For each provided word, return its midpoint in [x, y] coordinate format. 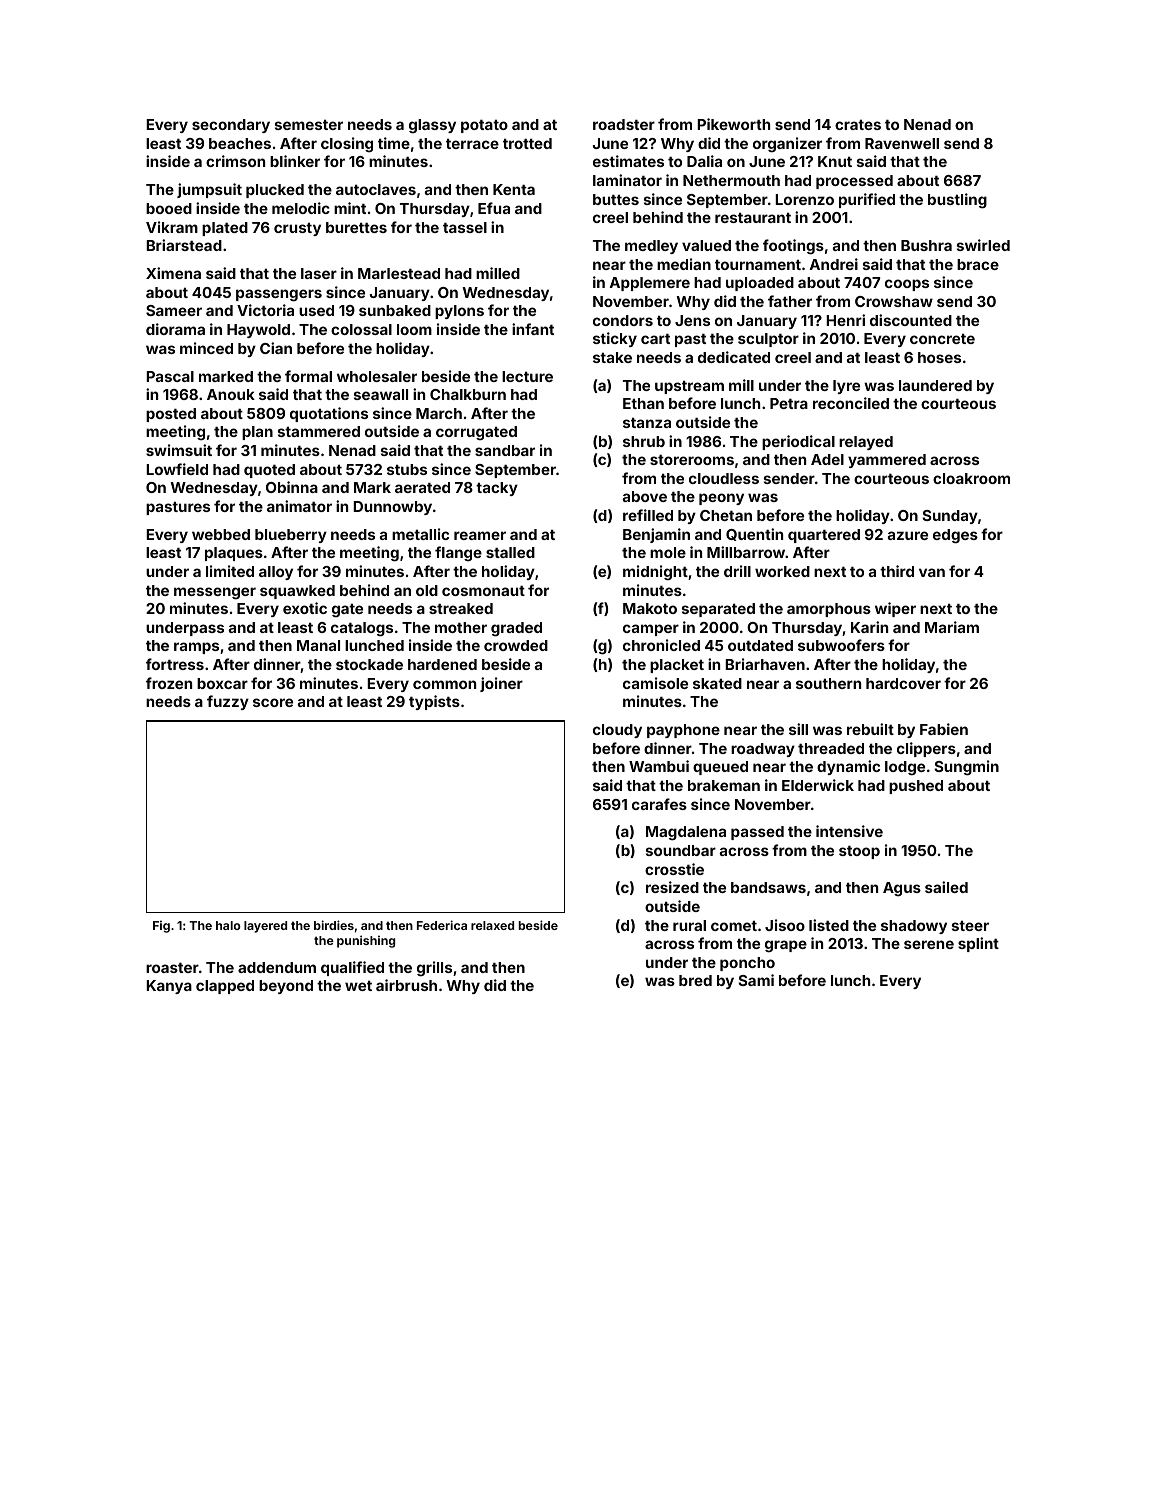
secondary [231, 126]
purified [867, 200]
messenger [215, 593]
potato [484, 126]
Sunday [950, 517]
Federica [442, 925]
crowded [516, 645]
